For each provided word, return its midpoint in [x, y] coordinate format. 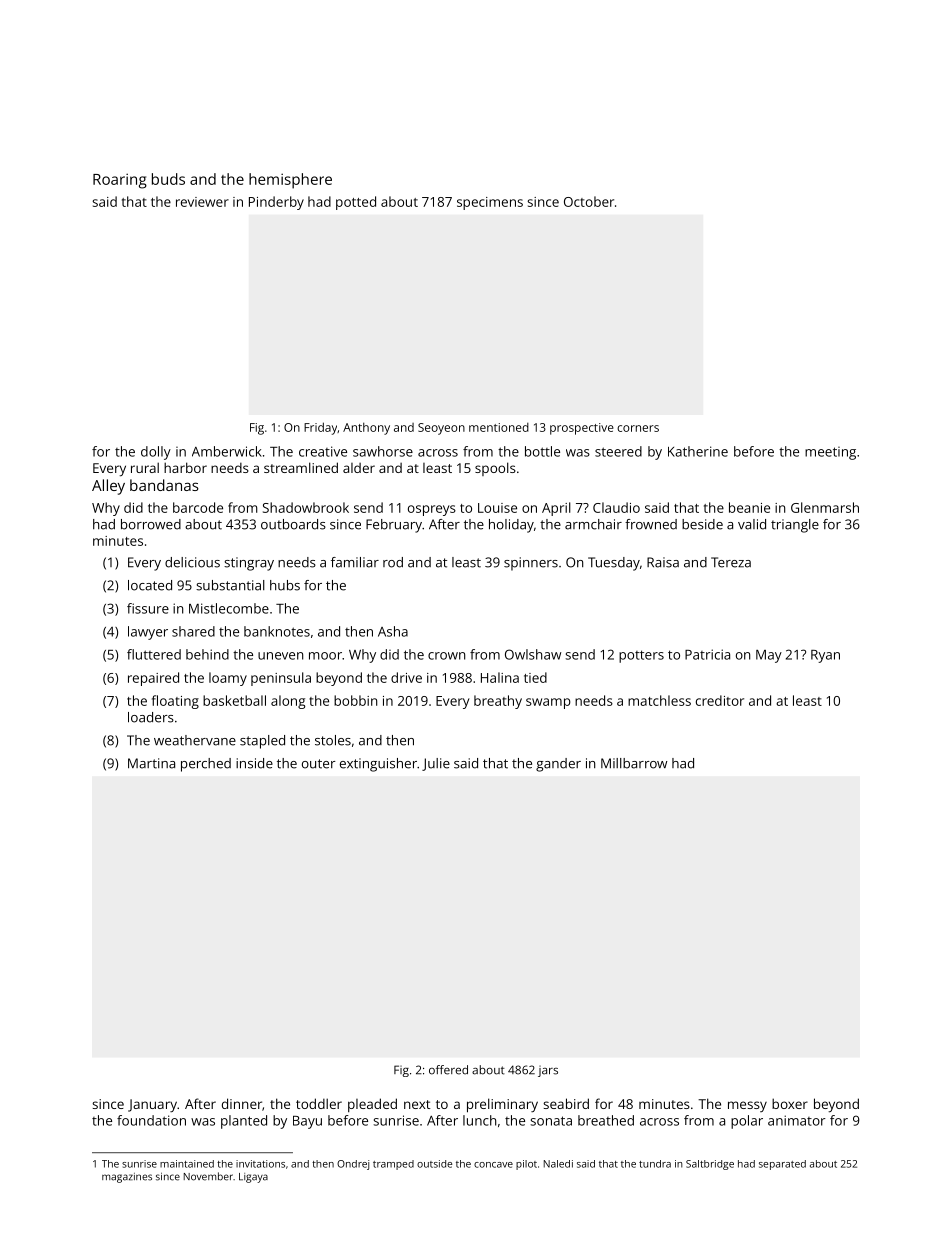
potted [356, 203]
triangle [795, 526]
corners [638, 428]
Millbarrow [634, 763]
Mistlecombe [229, 608]
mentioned [499, 427]
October [589, 201]
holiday [511, 526]
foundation [151, 1120]
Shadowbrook [306, 507]
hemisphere [290, 181]
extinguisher [378, 765]
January [152, 1105]
